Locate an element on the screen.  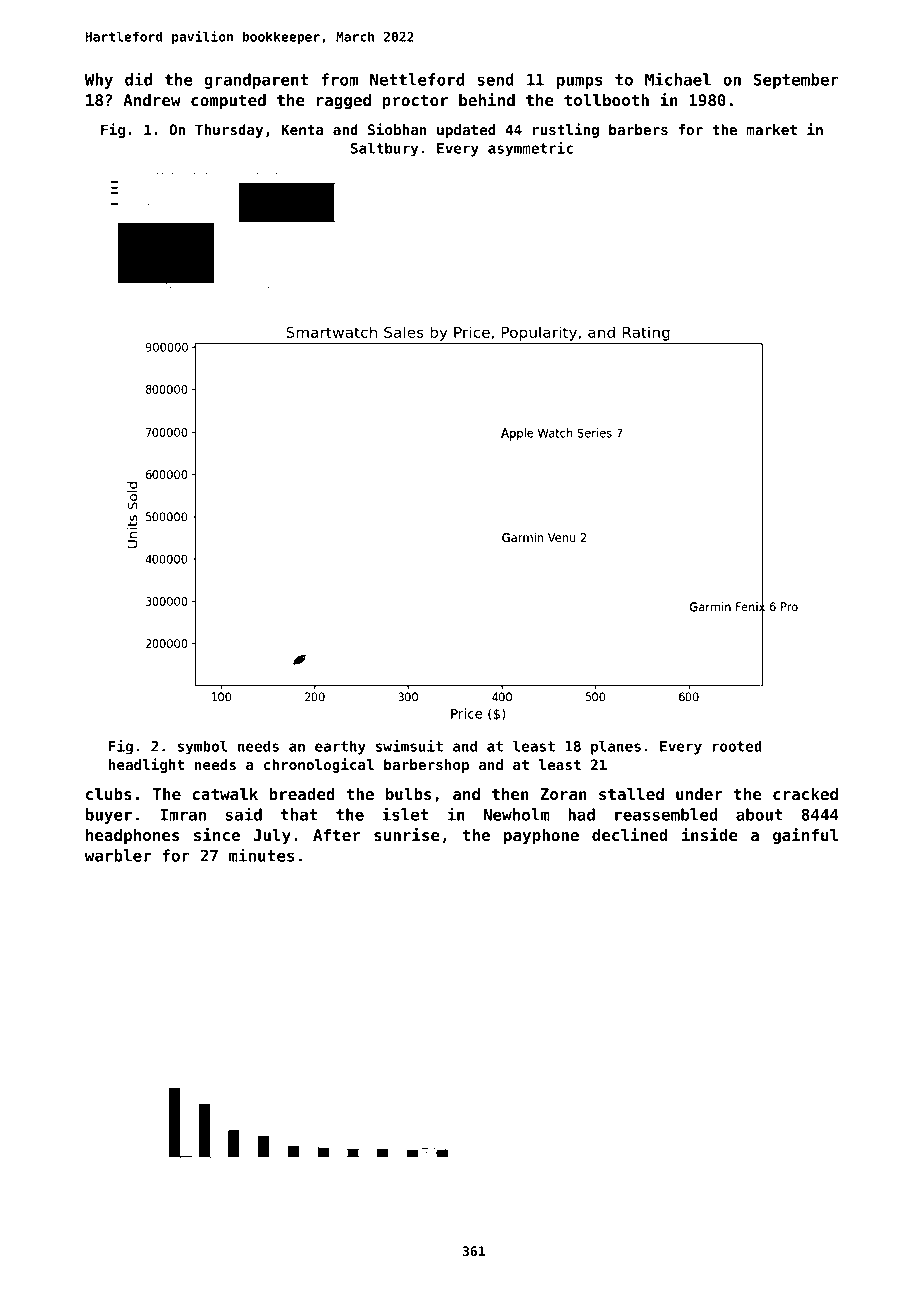
clubs is located at coordinates (109, 794).
